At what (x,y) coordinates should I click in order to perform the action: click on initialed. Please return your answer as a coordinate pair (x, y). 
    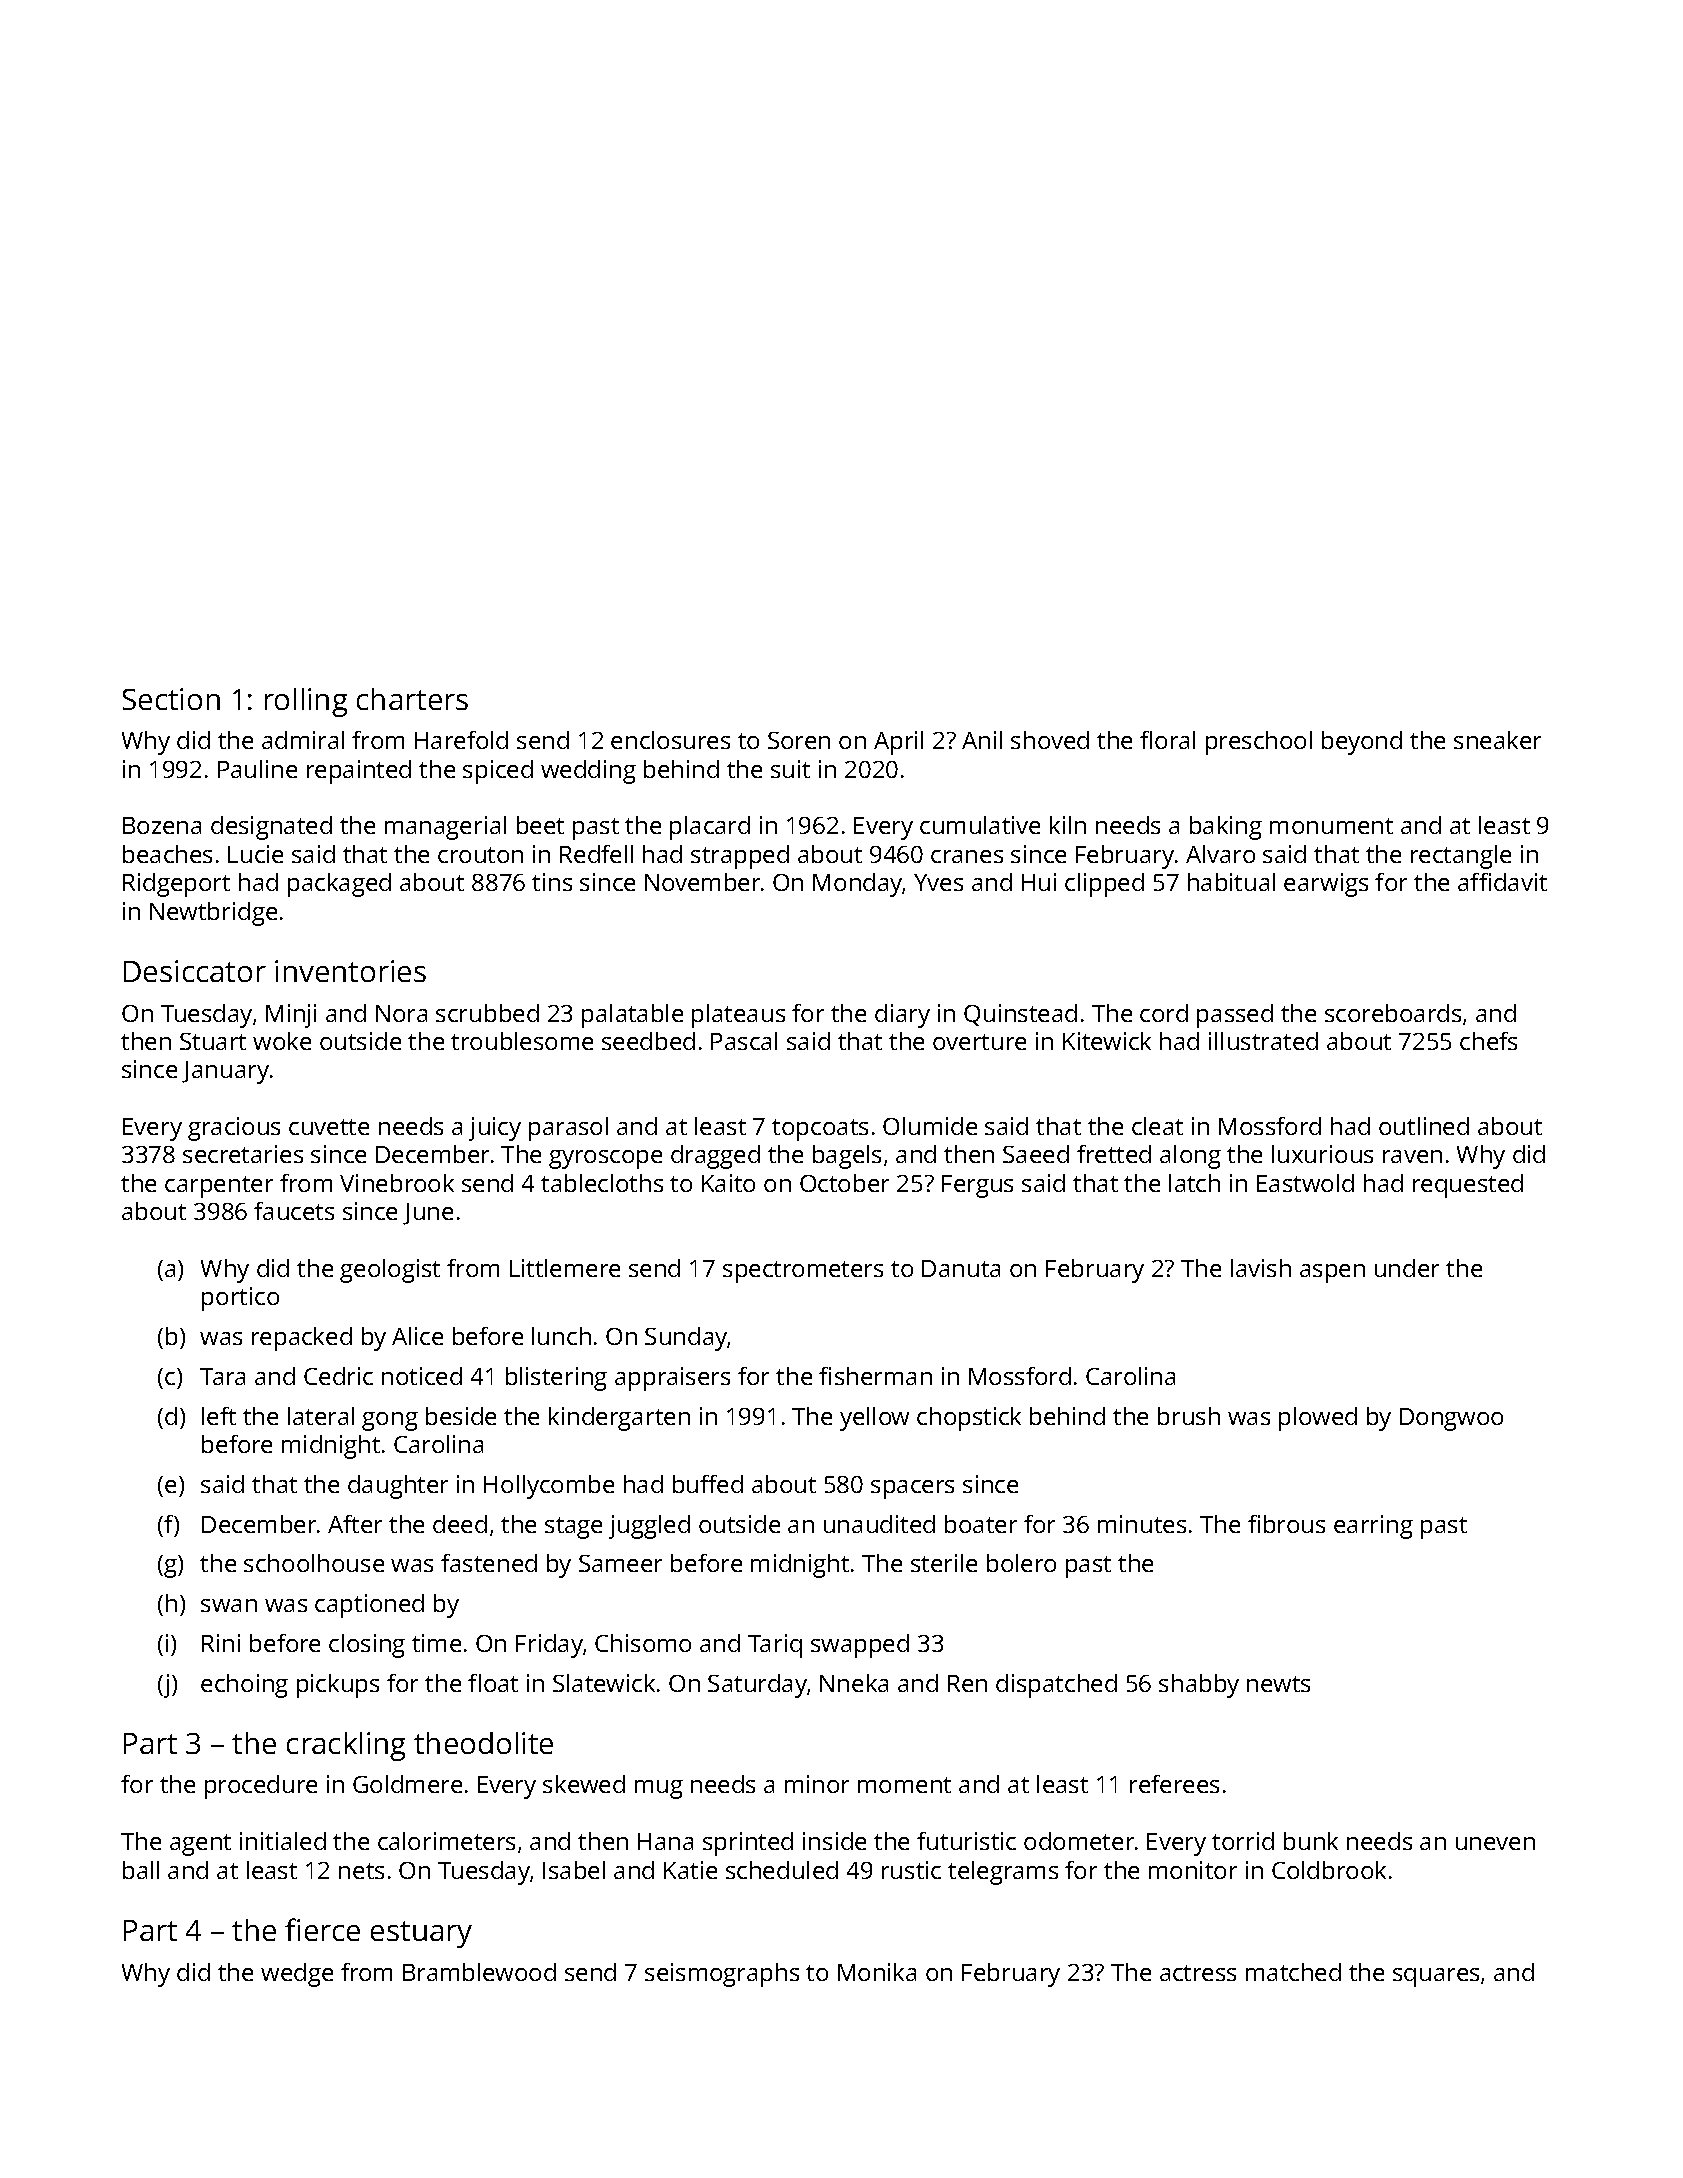
    Looking at the image, I should click on (283, 1841).
